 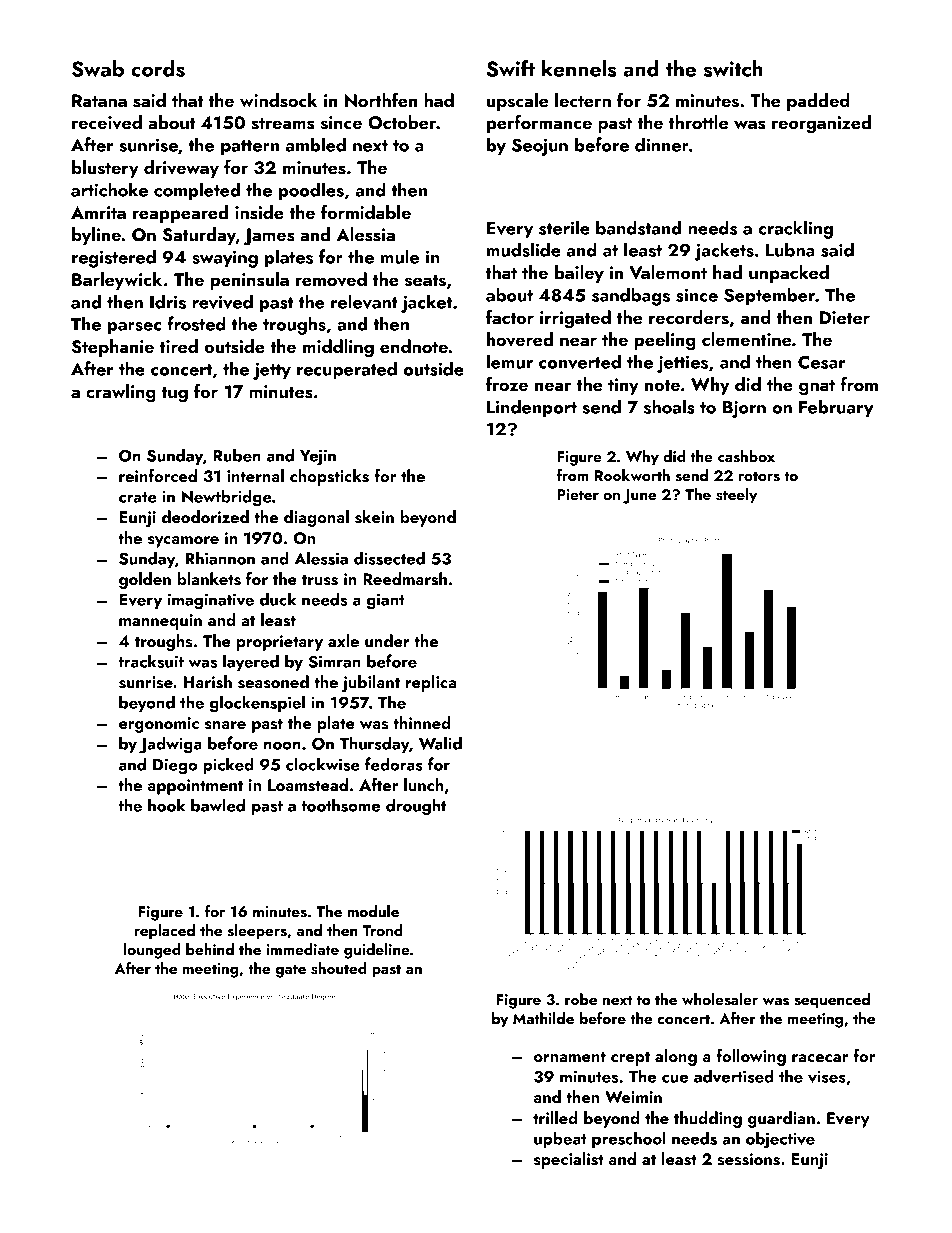 I want to click on replica, so click(x=431, y=683).
